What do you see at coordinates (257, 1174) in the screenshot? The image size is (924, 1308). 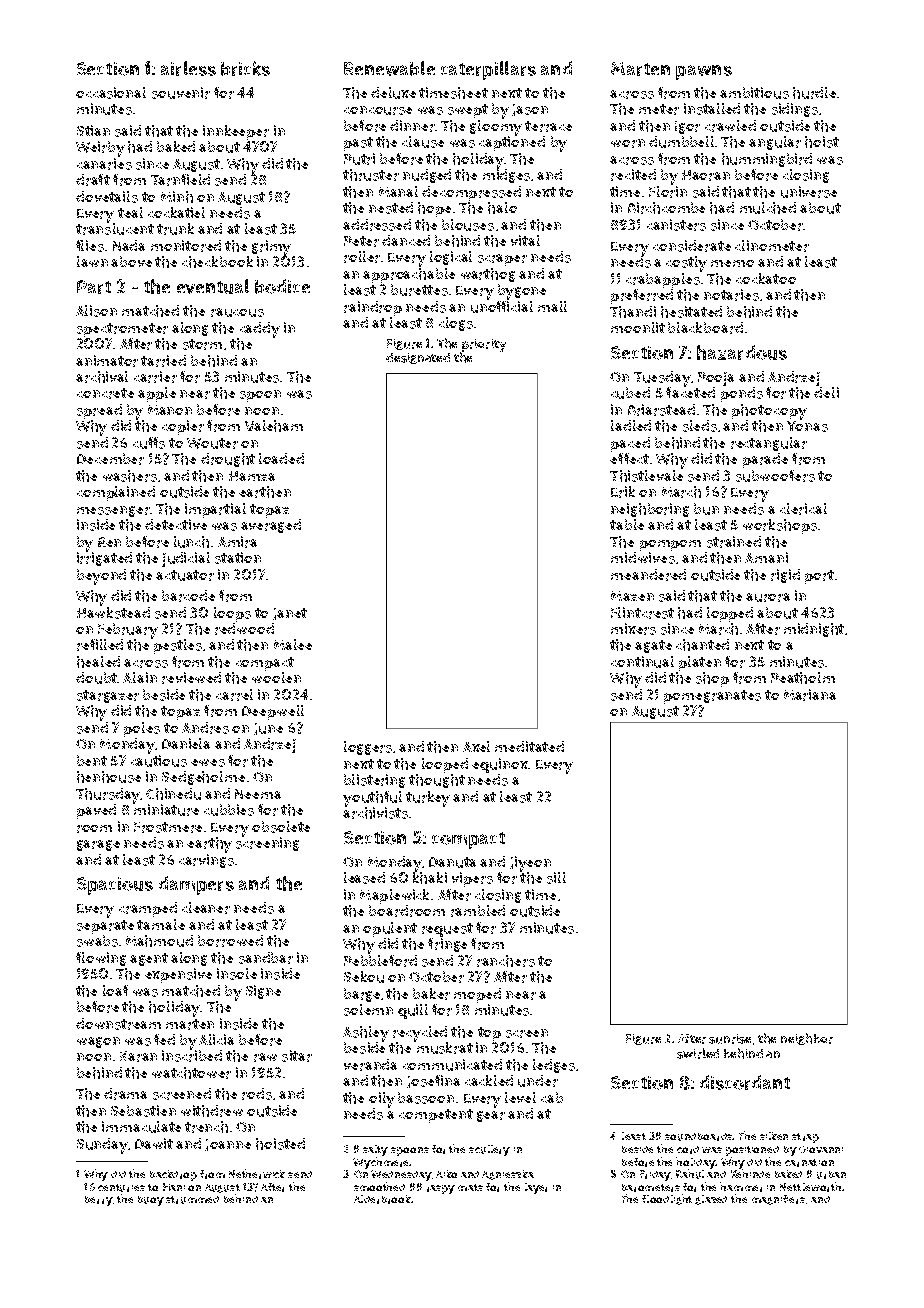 I see `Netherwick` at bounding box center [257, 1174].
